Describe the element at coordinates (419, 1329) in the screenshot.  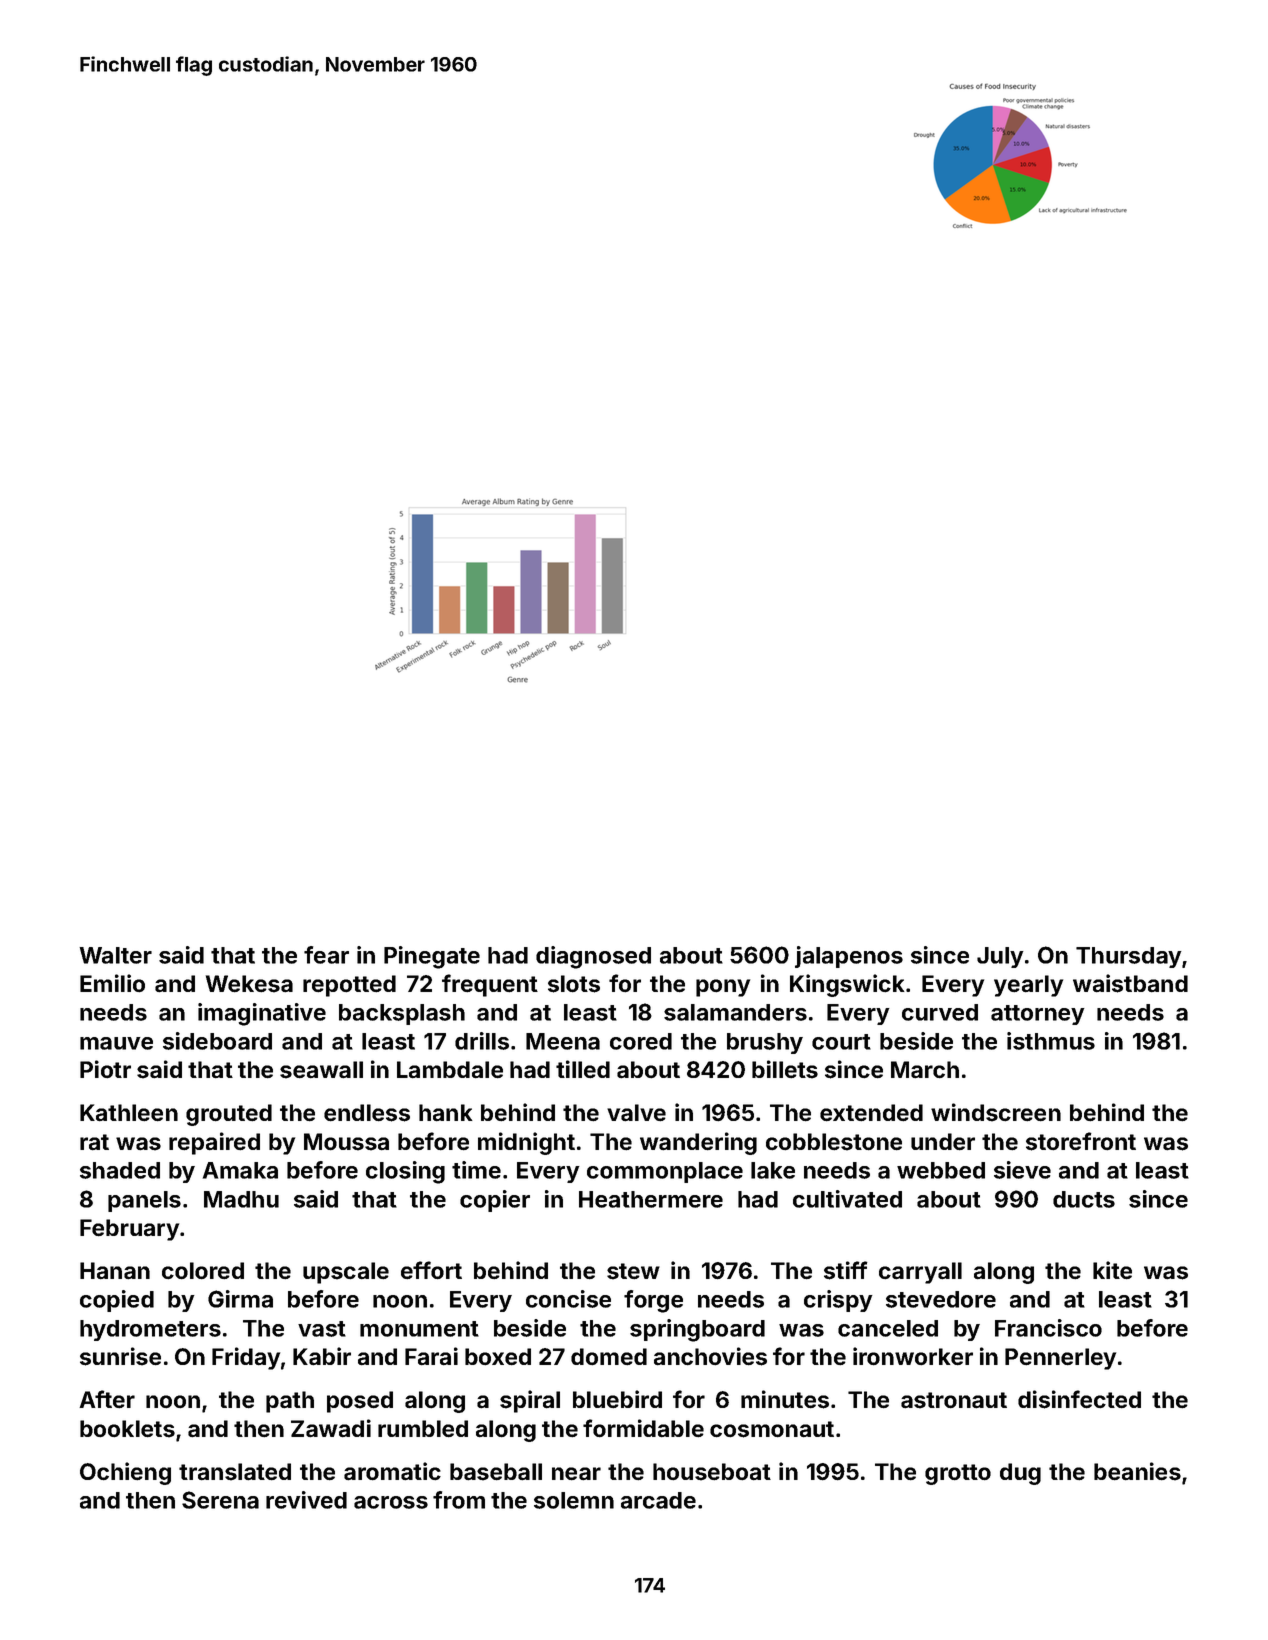
I see `monument` at that location.
